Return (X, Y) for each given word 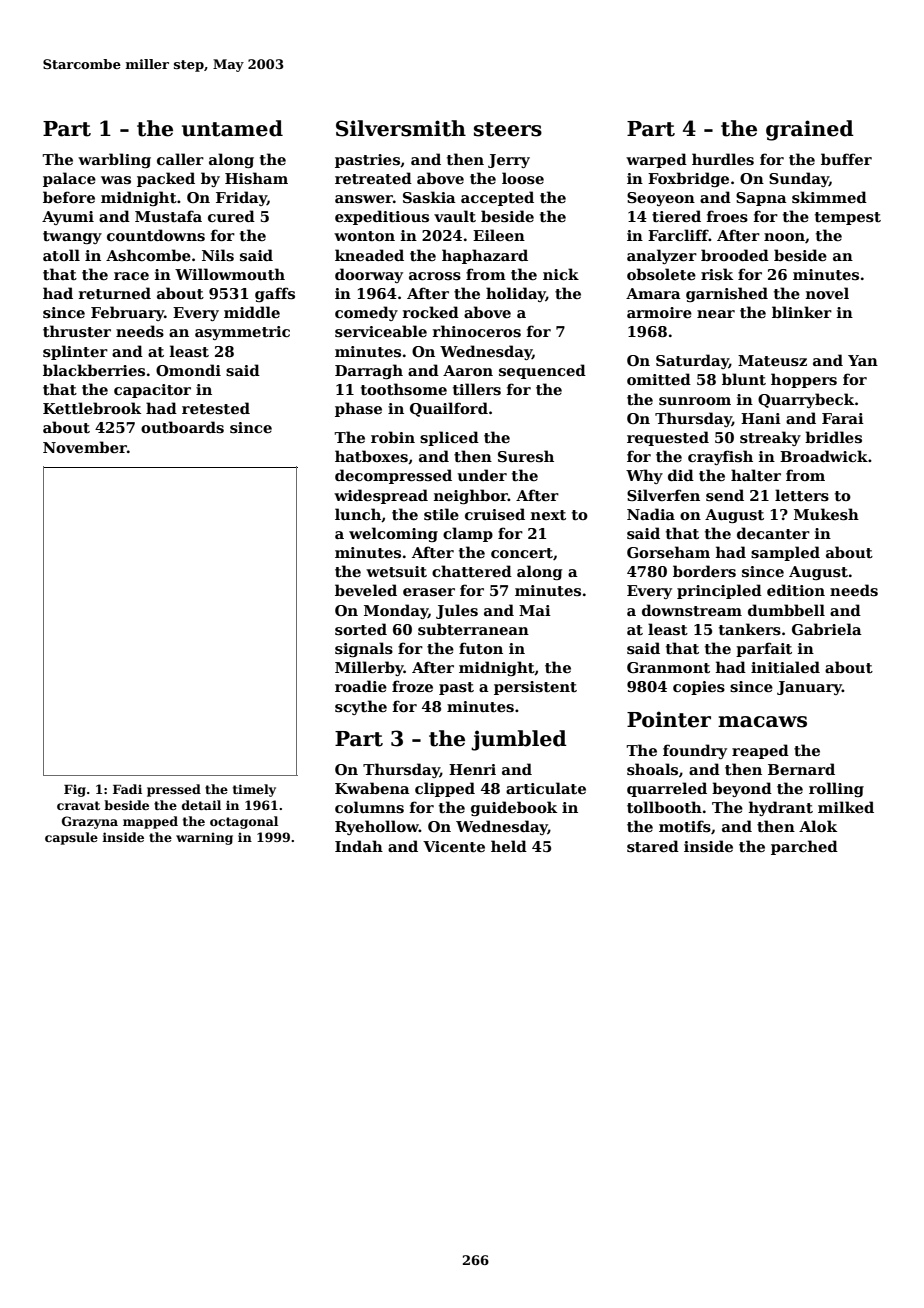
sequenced (542, 371)
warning (204, 838)
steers (508, 129)
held (509, 846)
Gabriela (827, 629)
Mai (535, 610)
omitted (659, 379)
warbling (114, 160)
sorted (361, 629)
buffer (846, 159)
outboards (182, 427)
